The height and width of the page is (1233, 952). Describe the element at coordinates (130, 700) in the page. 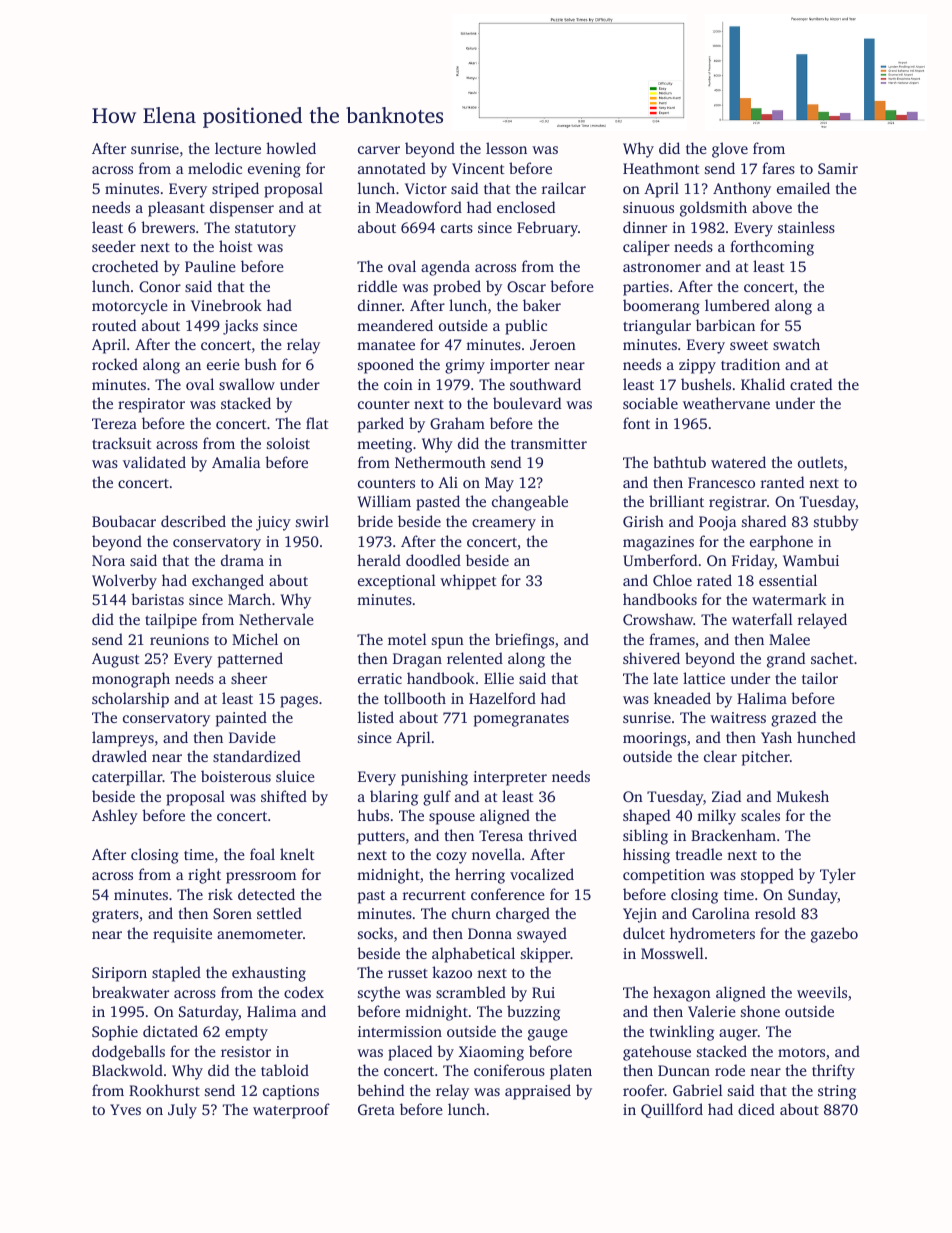

I see `scholarship` at that location.
